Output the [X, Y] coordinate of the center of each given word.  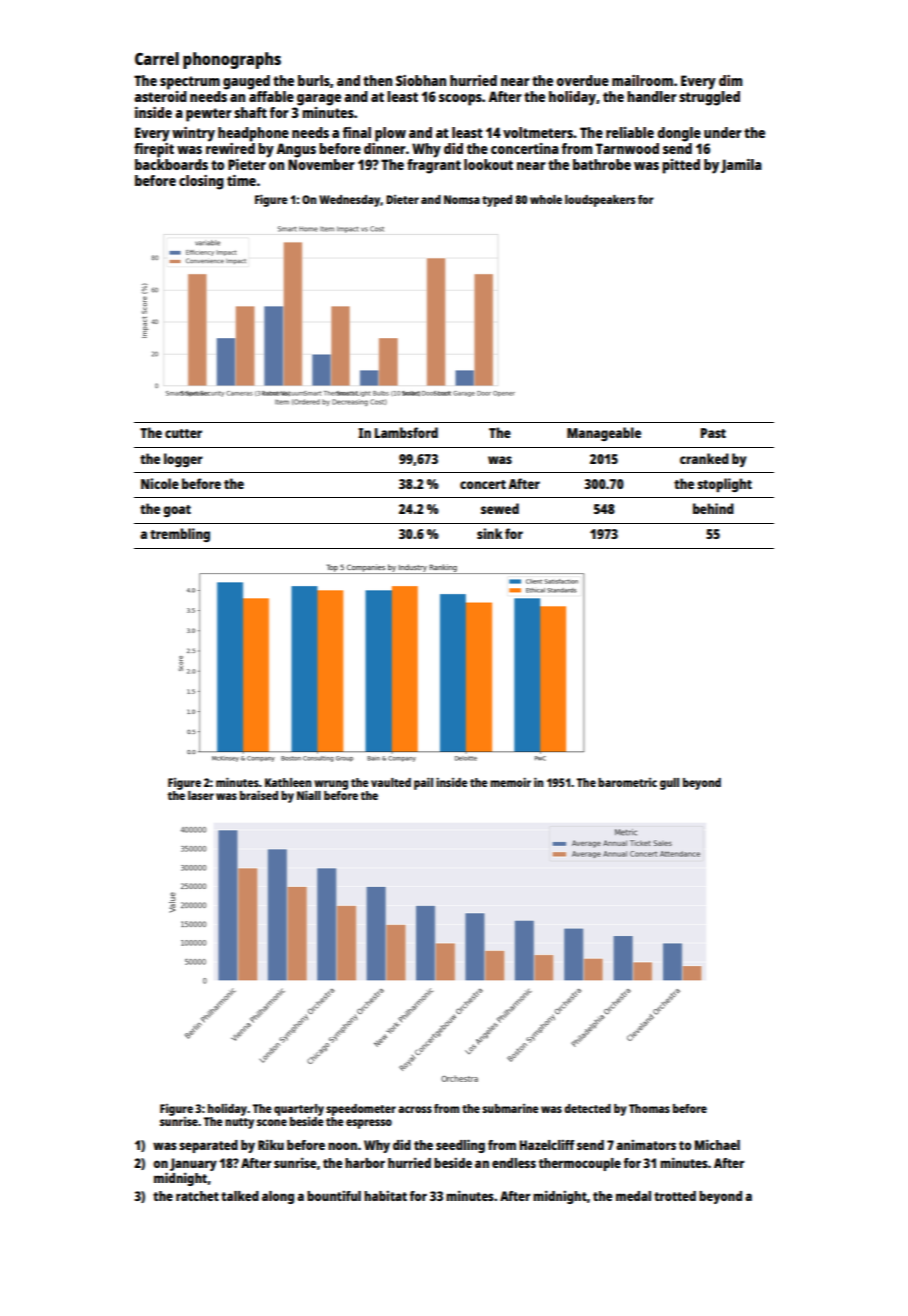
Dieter [402, 199]
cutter [183, 433]
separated [208, 1146]
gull [669, 784]
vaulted [391, 782]
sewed [500, 508]
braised [259, 795]
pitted [681, 166]
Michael [717, 1144]
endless [514, 1163]
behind [713, 508]
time [241, 180]
